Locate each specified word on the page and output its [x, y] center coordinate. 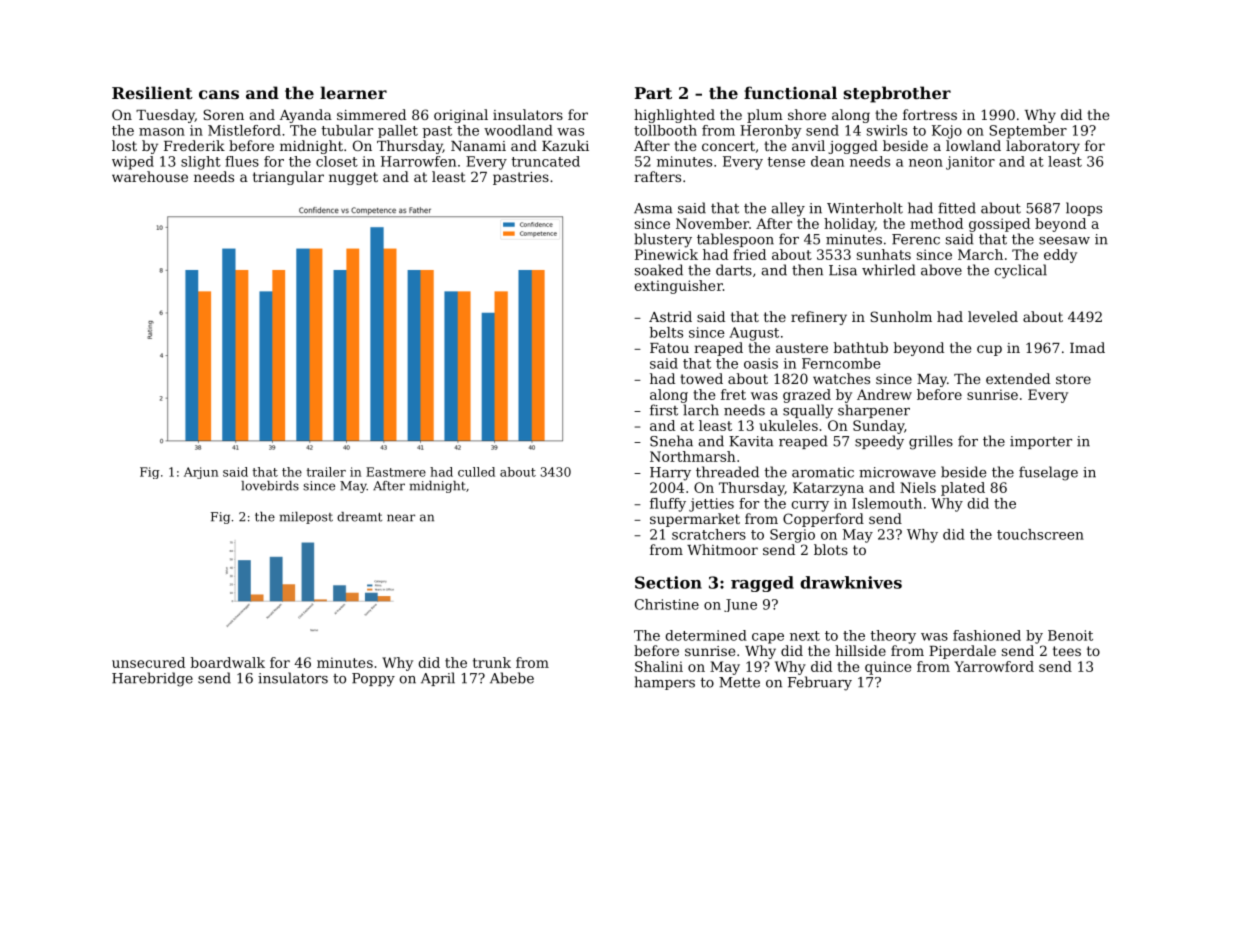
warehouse [150, 176]
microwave [897, 472]
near [401, 518]
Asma [653, 208]
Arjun [201, 473]
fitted [957, 208]
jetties [711, 505]
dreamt [359, 517]
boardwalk [227, 662]
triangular [288, 178]
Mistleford [244, 130]
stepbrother [897, 94]
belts [666, 332]
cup [989, 350]
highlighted [674, 116]
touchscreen [1040, 534]
